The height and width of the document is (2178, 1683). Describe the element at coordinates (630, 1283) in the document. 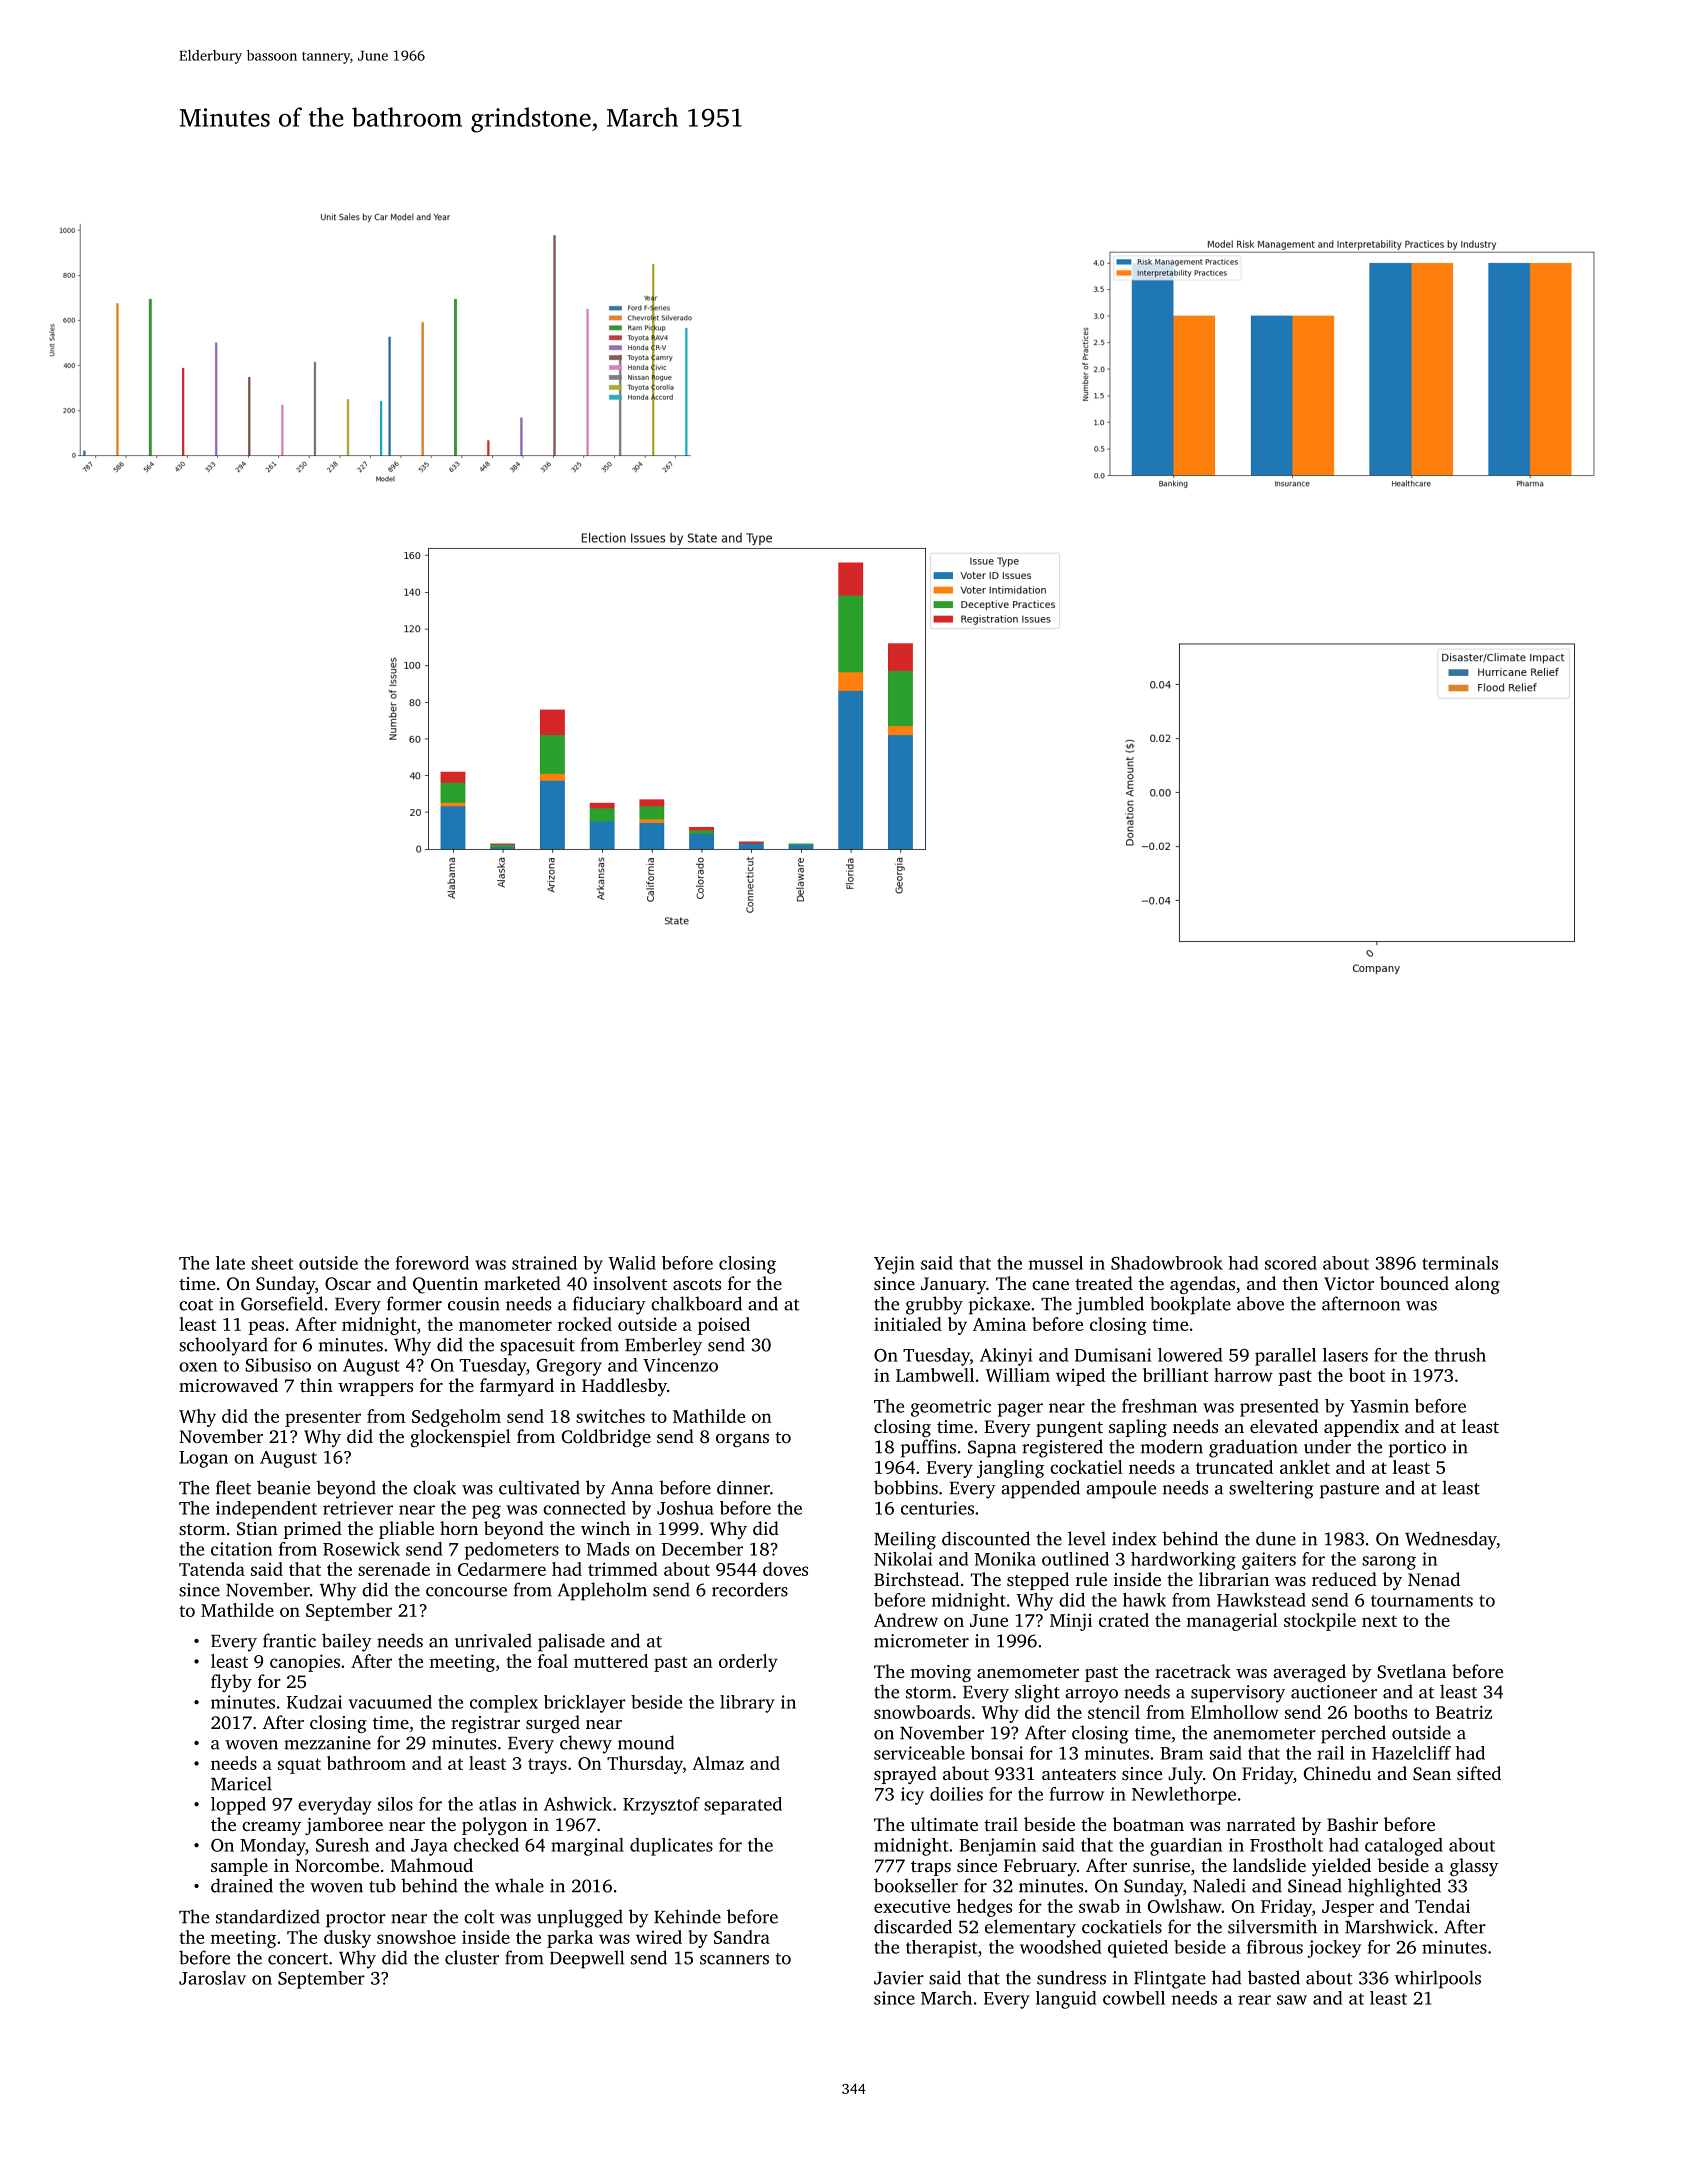

I see `insolvent` at that location.
